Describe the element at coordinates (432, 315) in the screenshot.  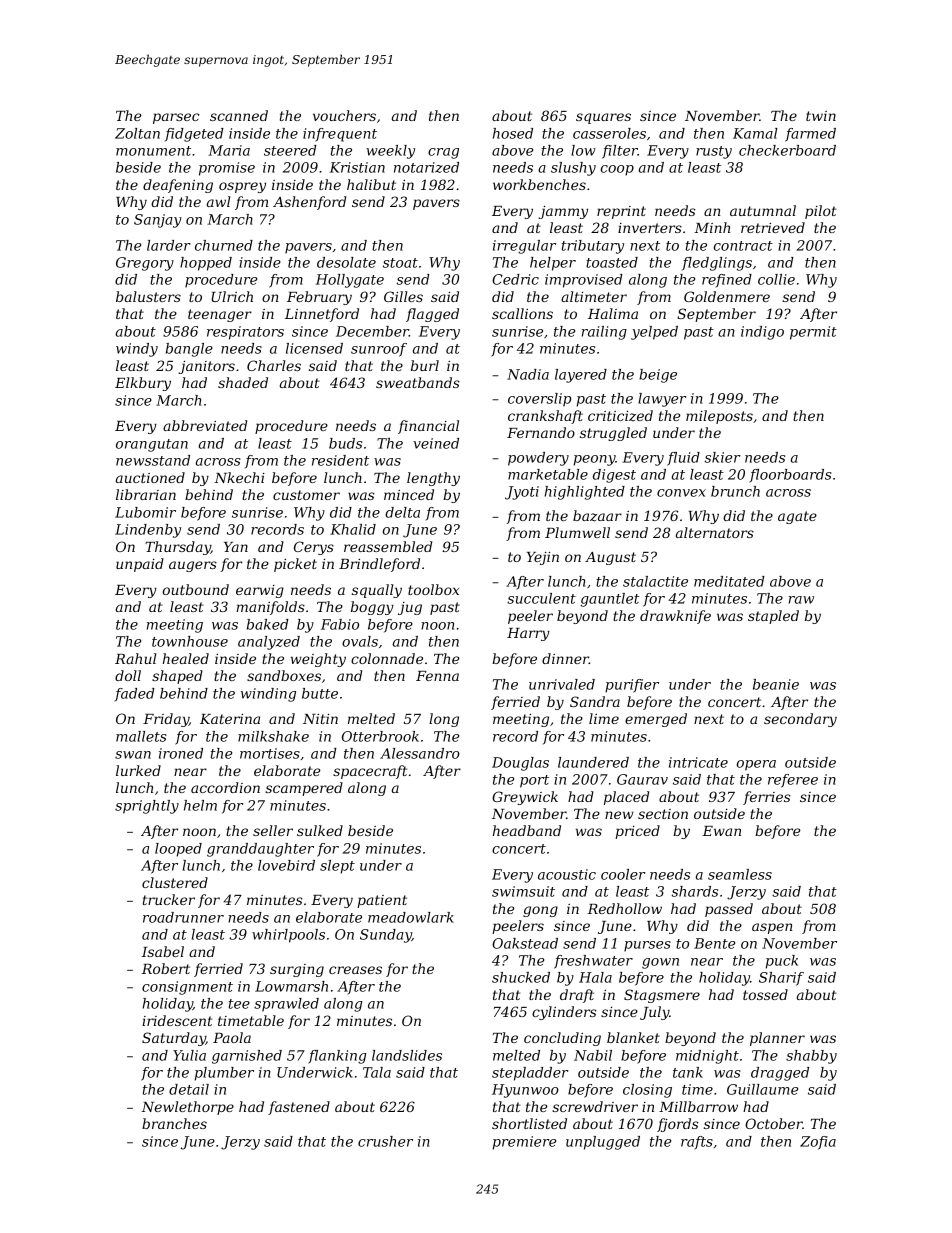
I see `flagged` at that location.
